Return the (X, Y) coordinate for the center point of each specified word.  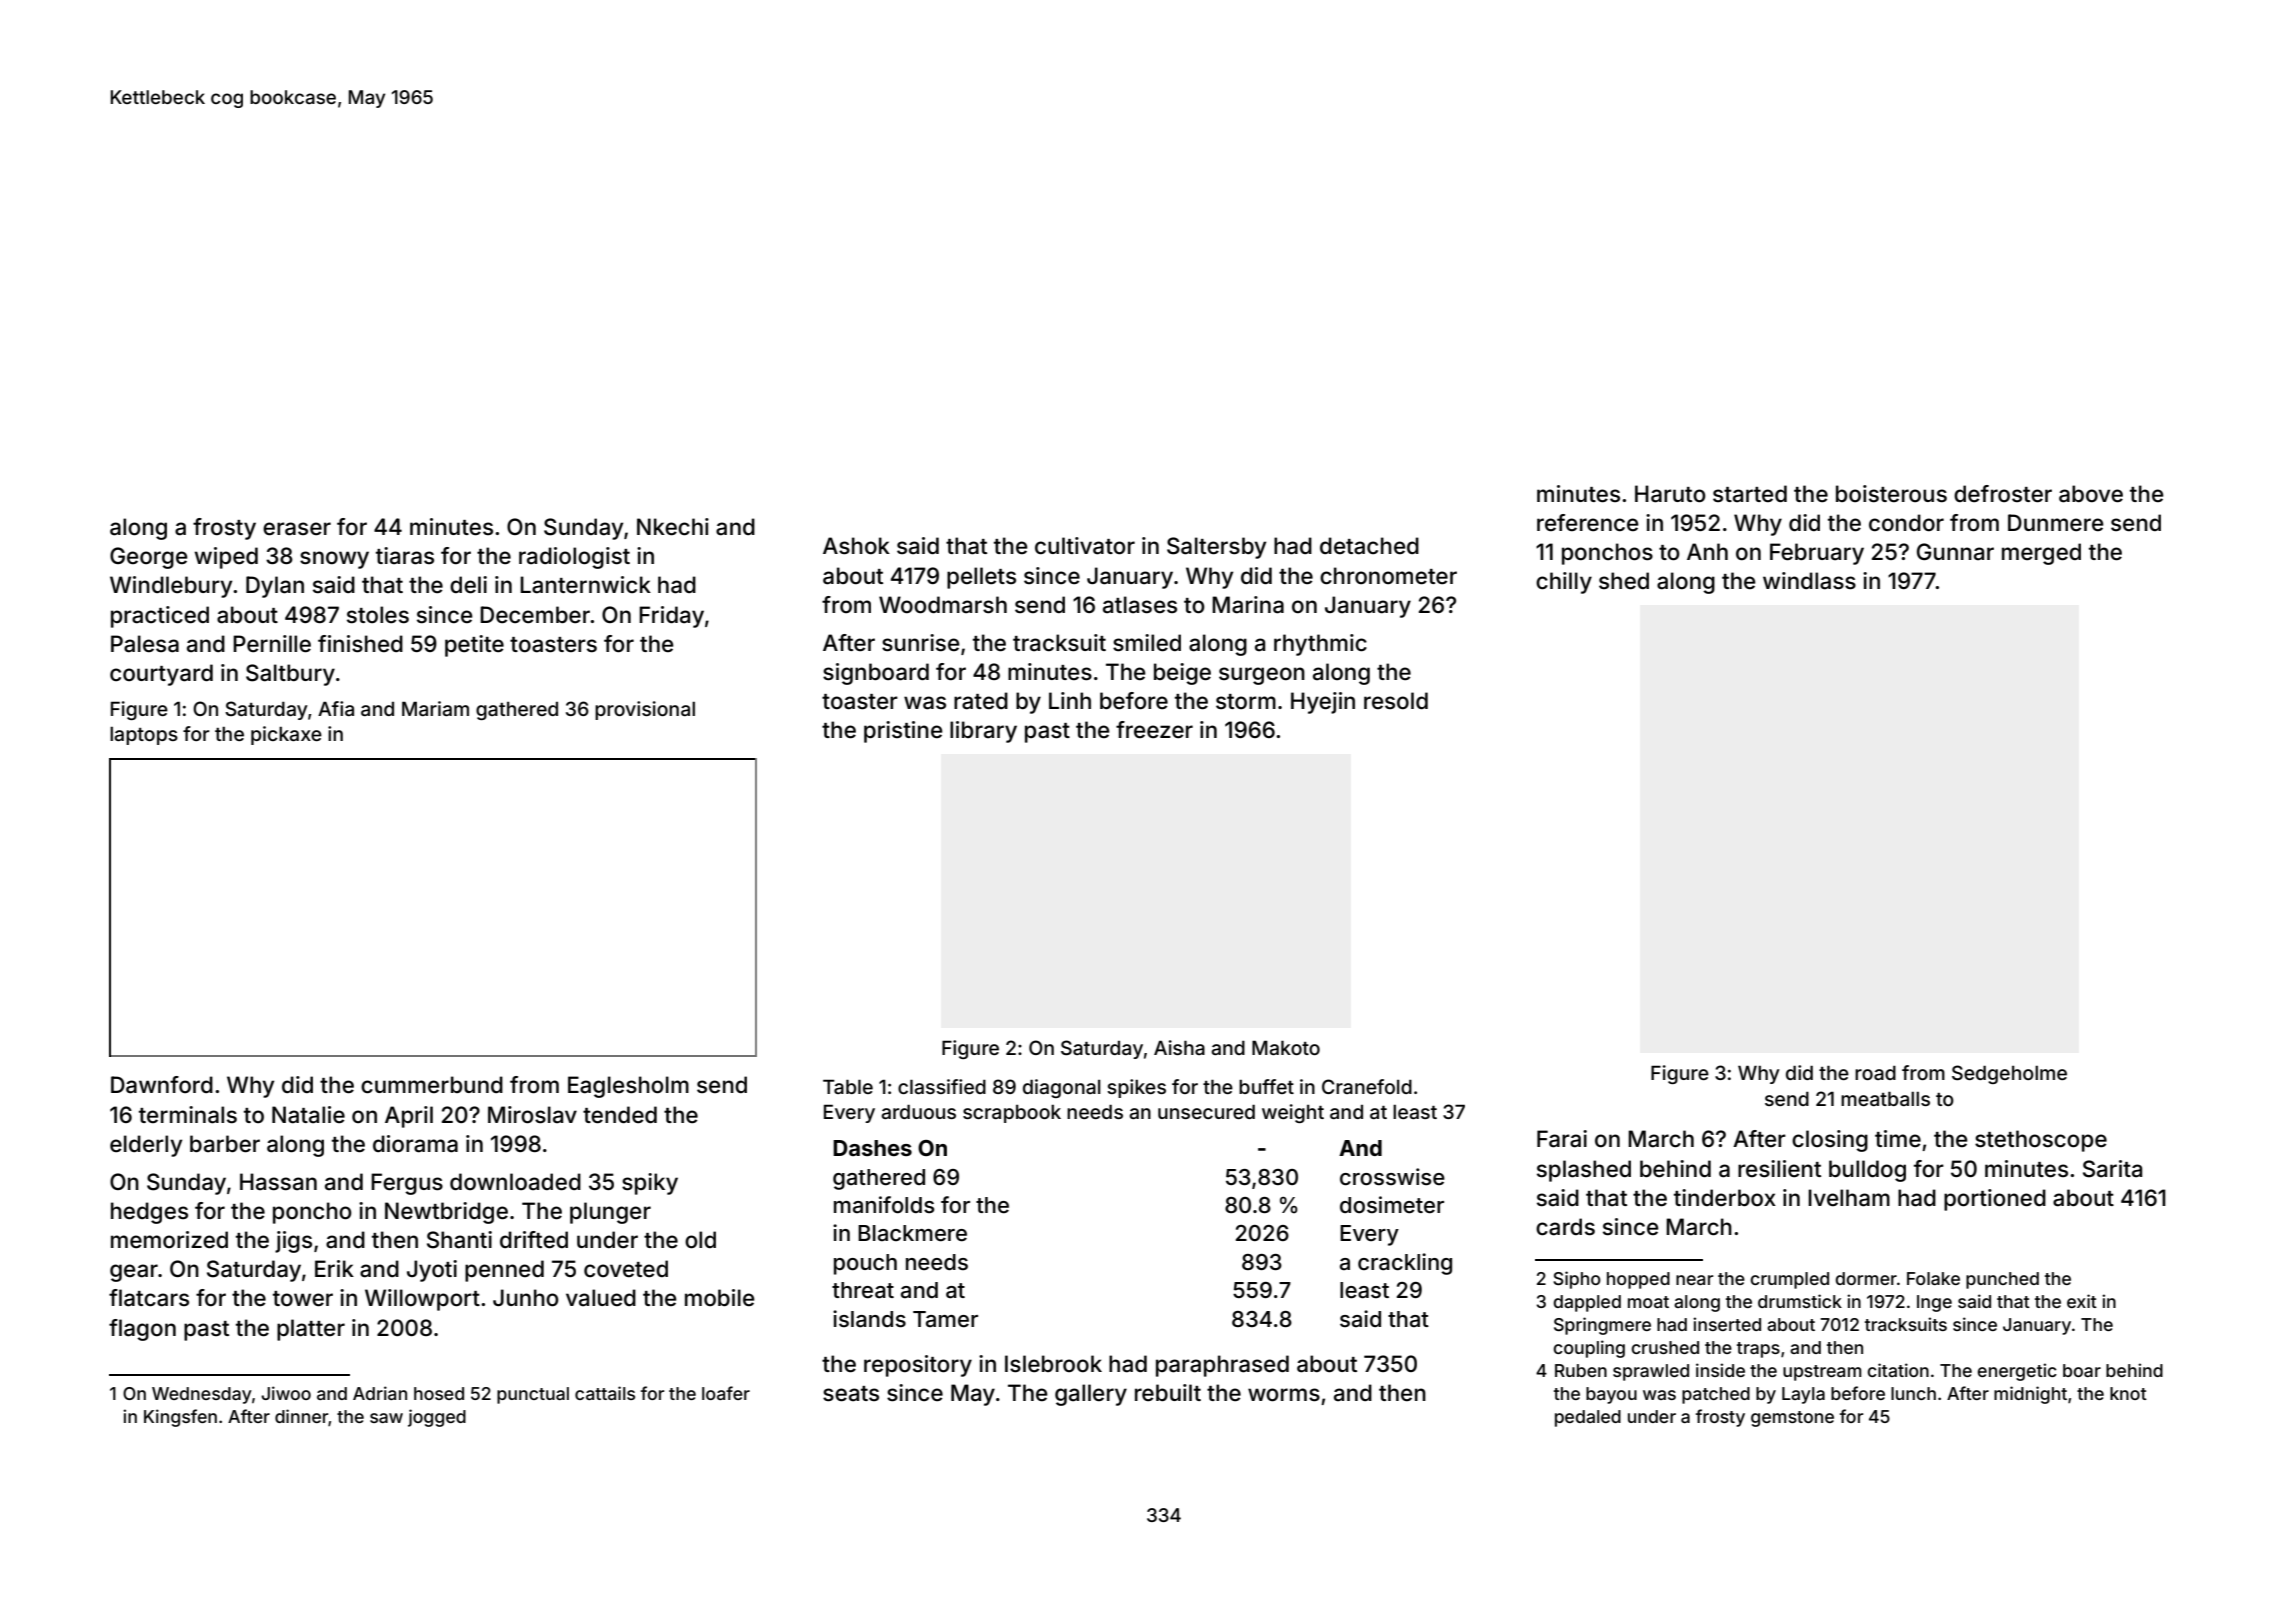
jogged (437, 1418)
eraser (297, 529)
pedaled (1588, 1418)
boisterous (1891, 494)
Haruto (1670, 494)
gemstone (1792, 1419)
